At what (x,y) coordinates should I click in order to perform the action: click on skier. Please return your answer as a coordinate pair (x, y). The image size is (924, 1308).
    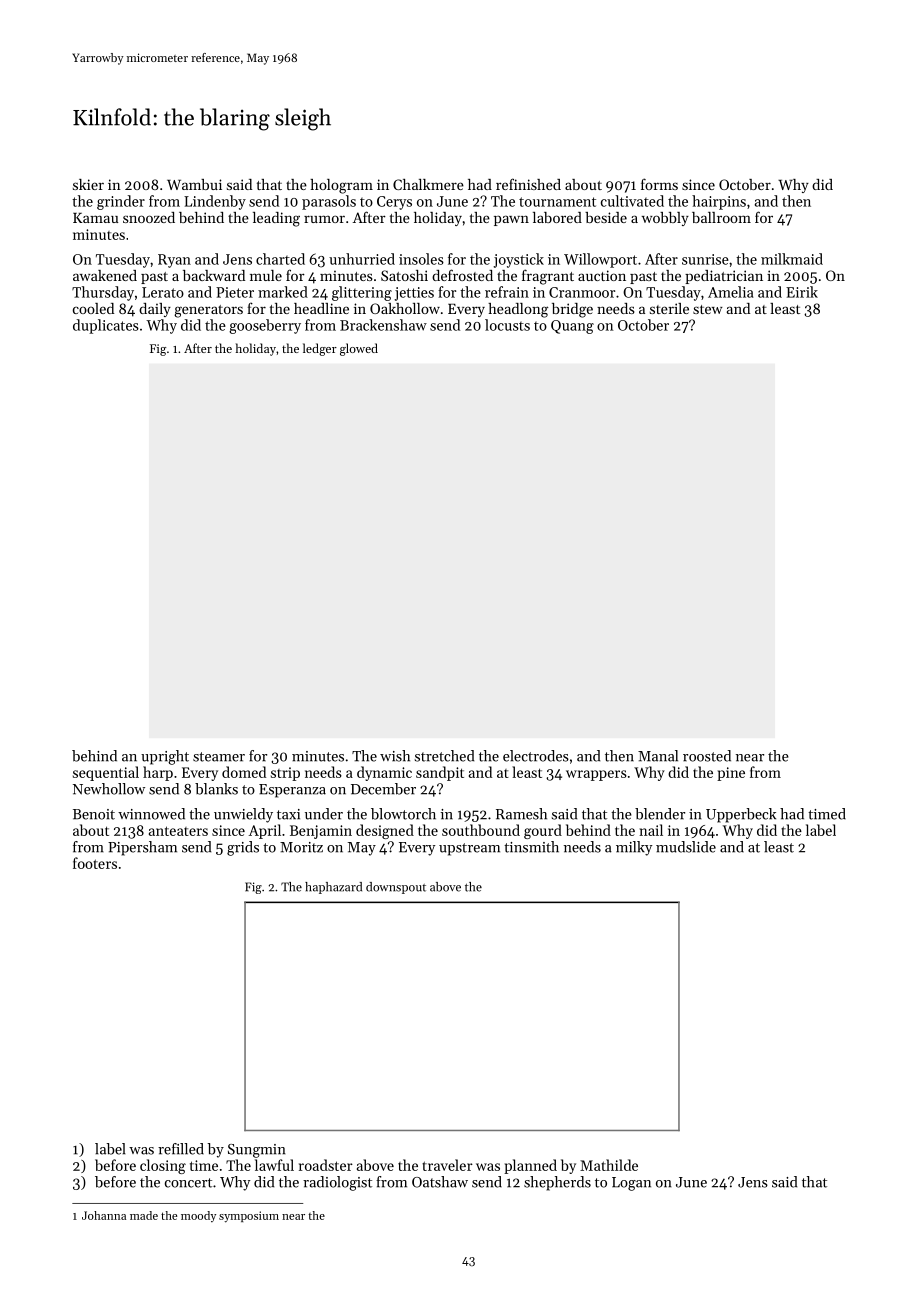
    Looking at the image, I should click on (88, 184).
